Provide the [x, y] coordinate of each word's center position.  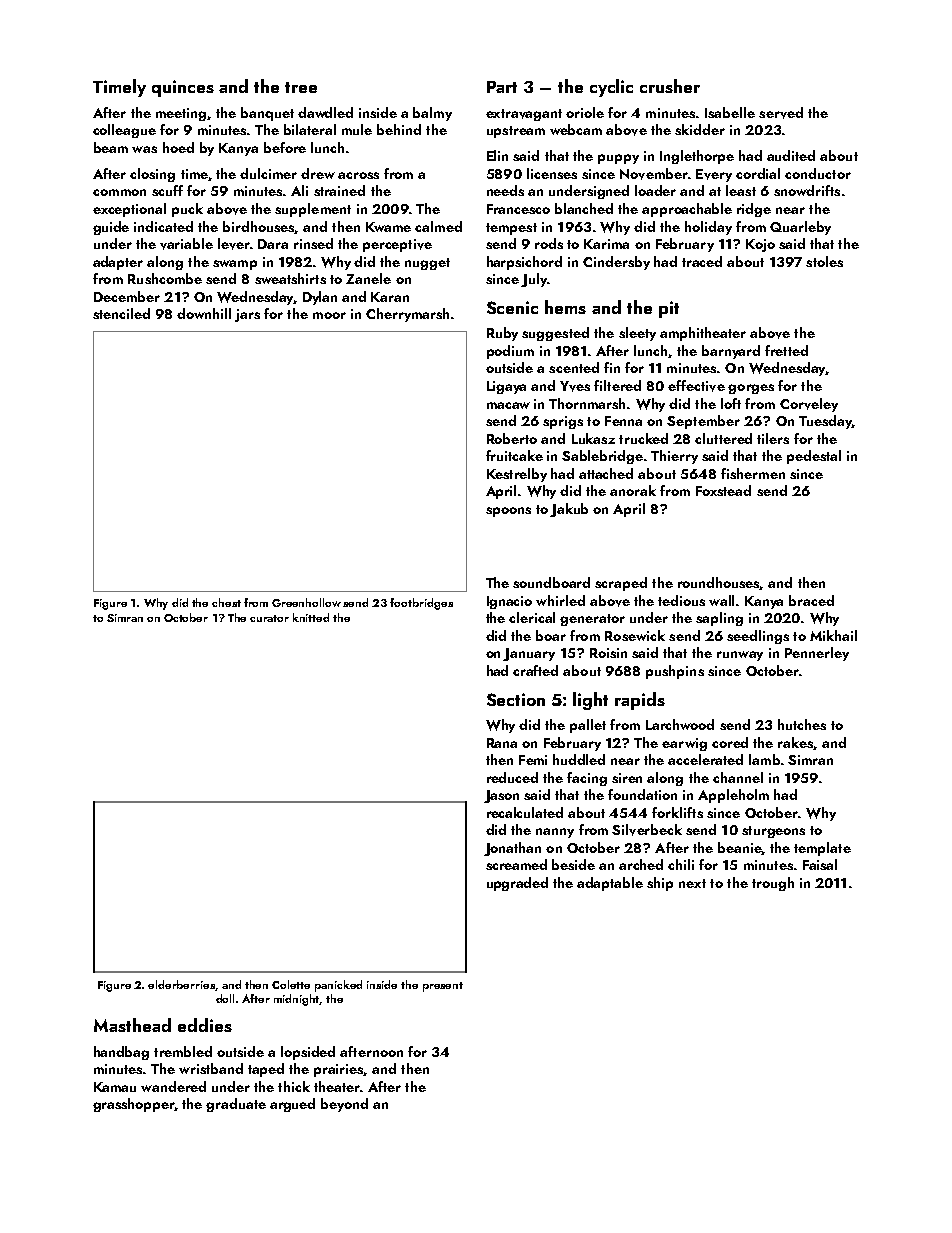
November [654, 174]
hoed [178, 147]
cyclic [611, 88]
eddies [205, 1025]
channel [738, 777]
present [443, 987]
